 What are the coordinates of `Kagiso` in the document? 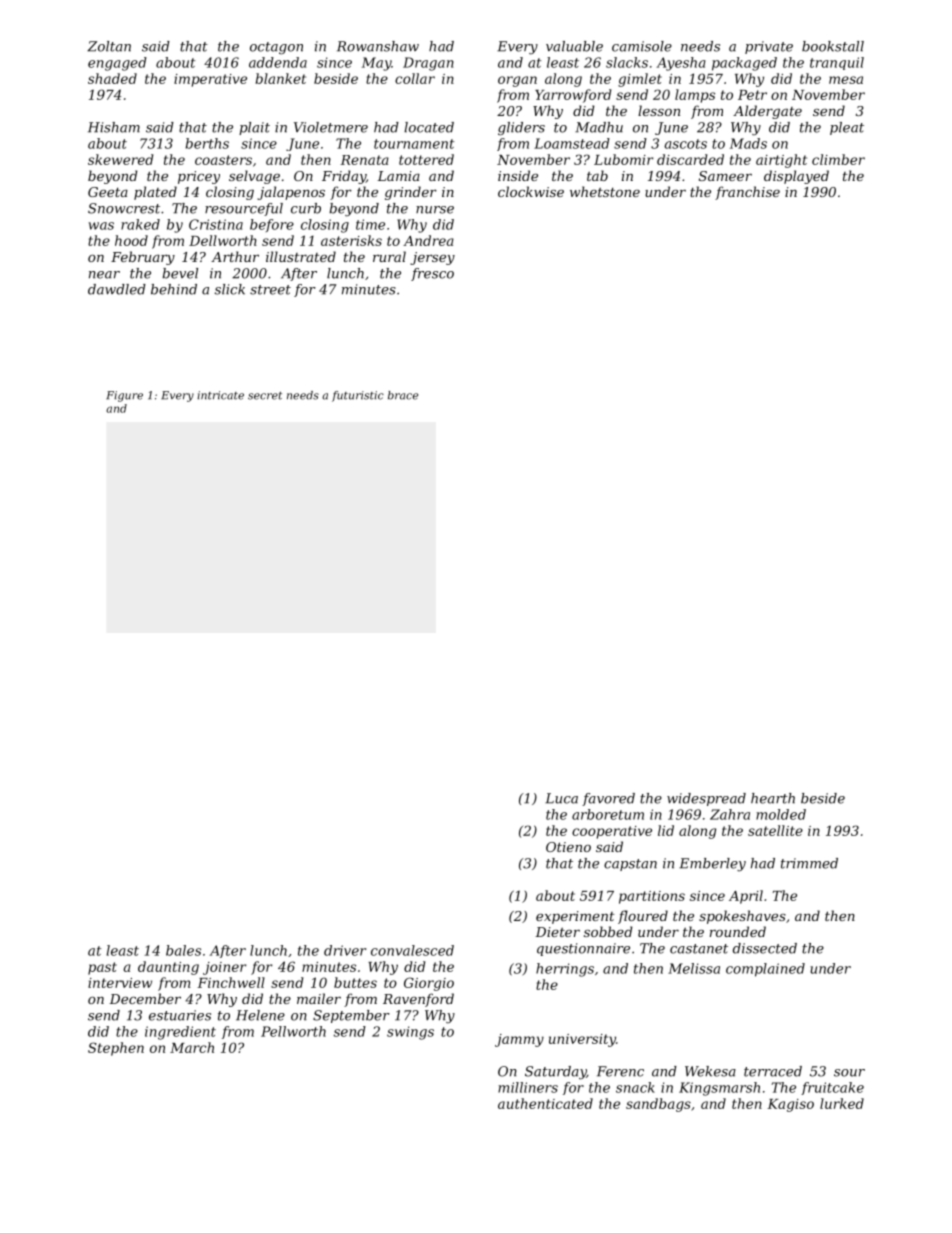 It's located at (790, 1105).
